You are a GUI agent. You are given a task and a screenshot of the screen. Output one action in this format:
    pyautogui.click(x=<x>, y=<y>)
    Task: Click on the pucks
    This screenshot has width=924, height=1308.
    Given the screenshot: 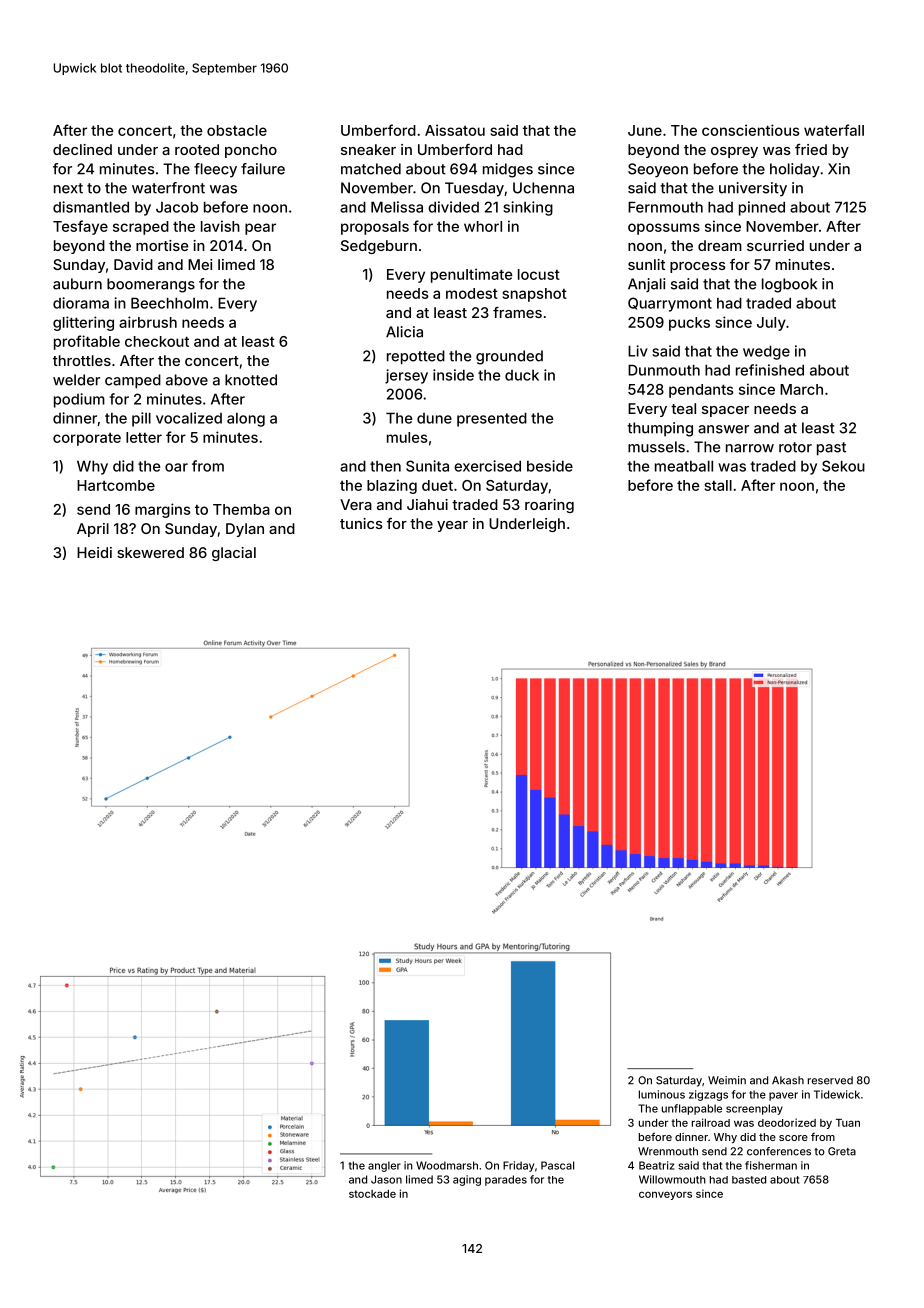 What is the action you would take?
    pyautogui.click(x=689, y=324)
